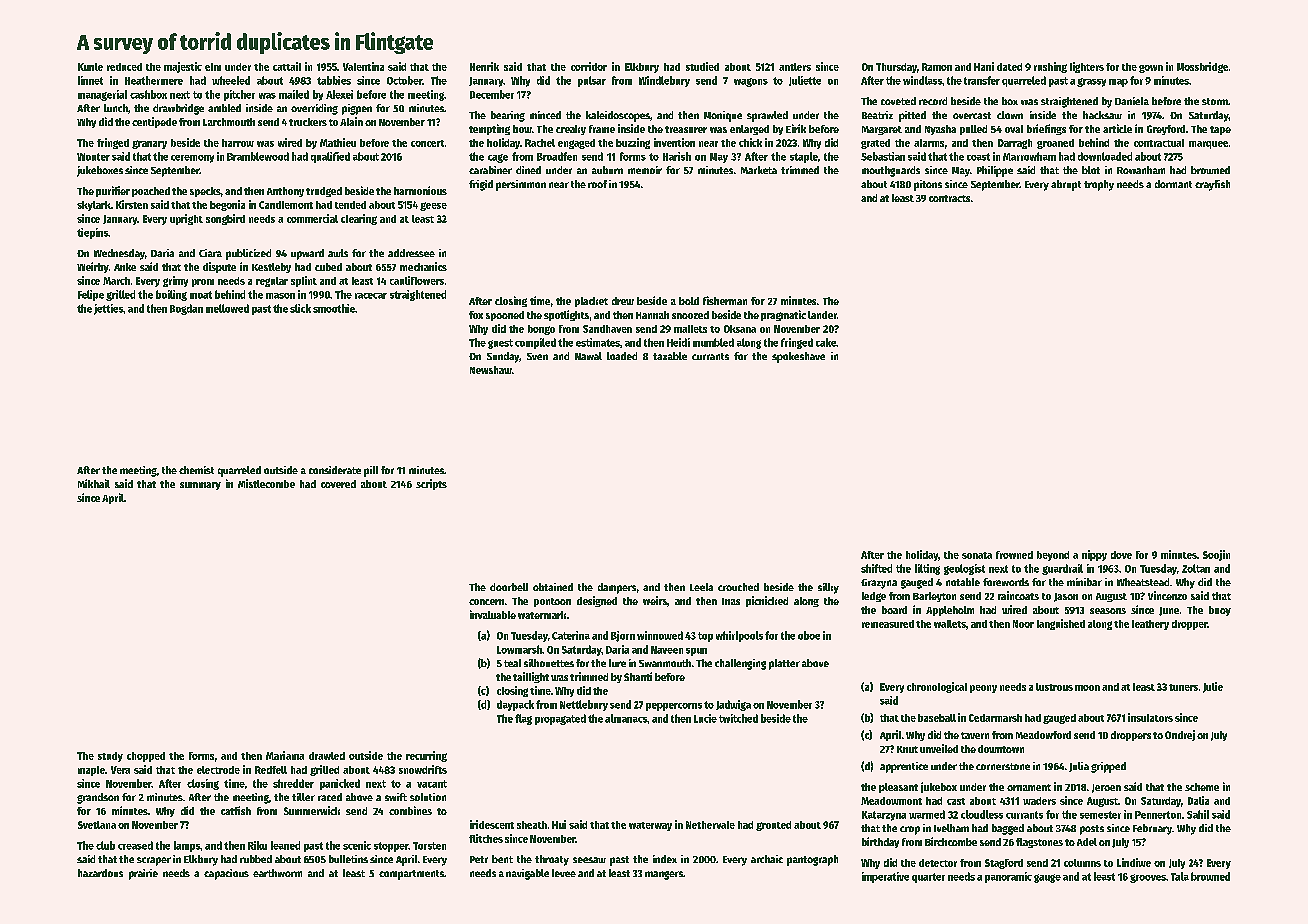 Image resolution: width=1308 pixels, height=924 pixels. I want to click on mellowed, so click(227, 308).
